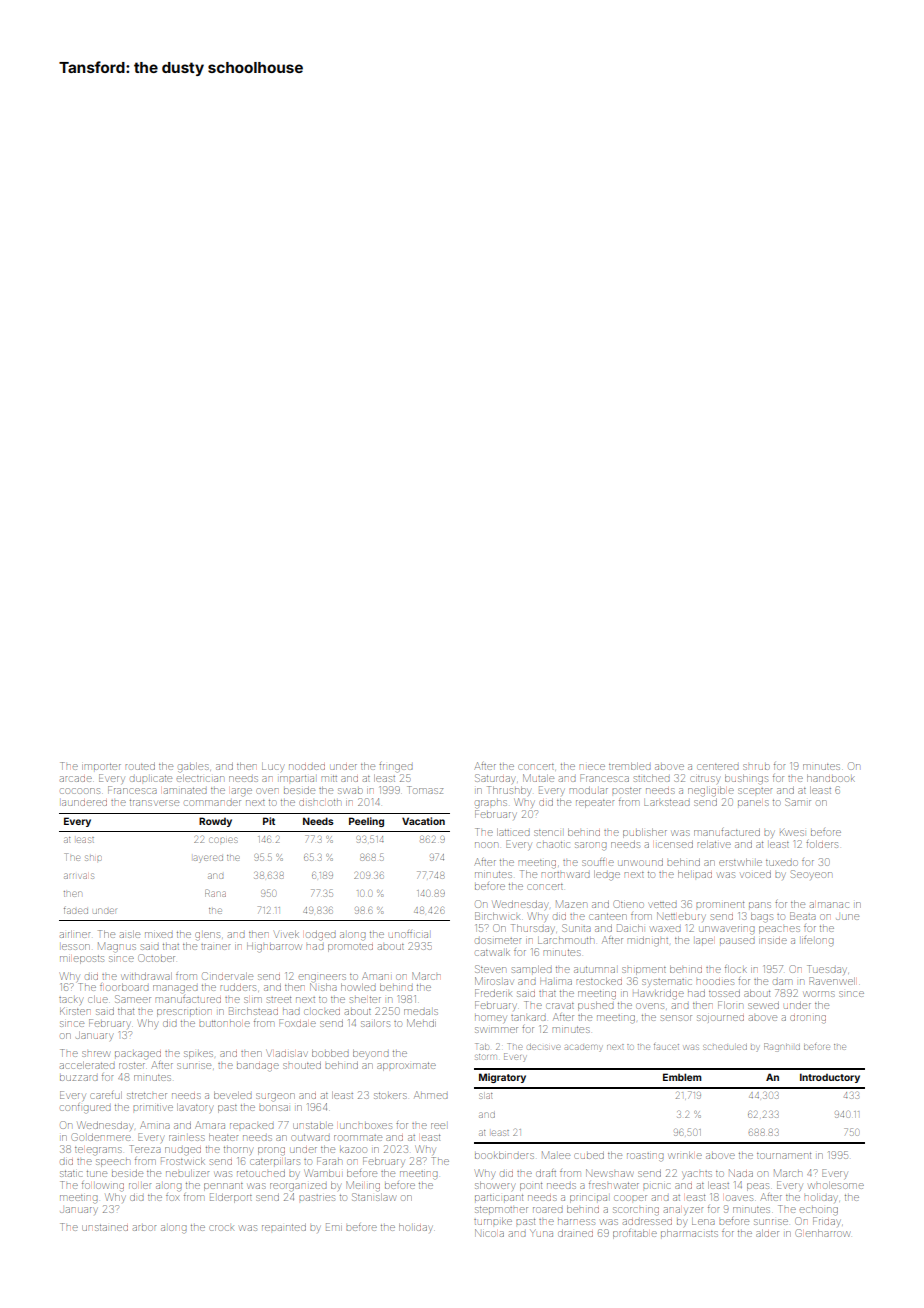 The height and width of the screenshot is (1308, 924). Describe the element at coordinates (96, 1054) in the screenshot. I see `shrew` at that location.
